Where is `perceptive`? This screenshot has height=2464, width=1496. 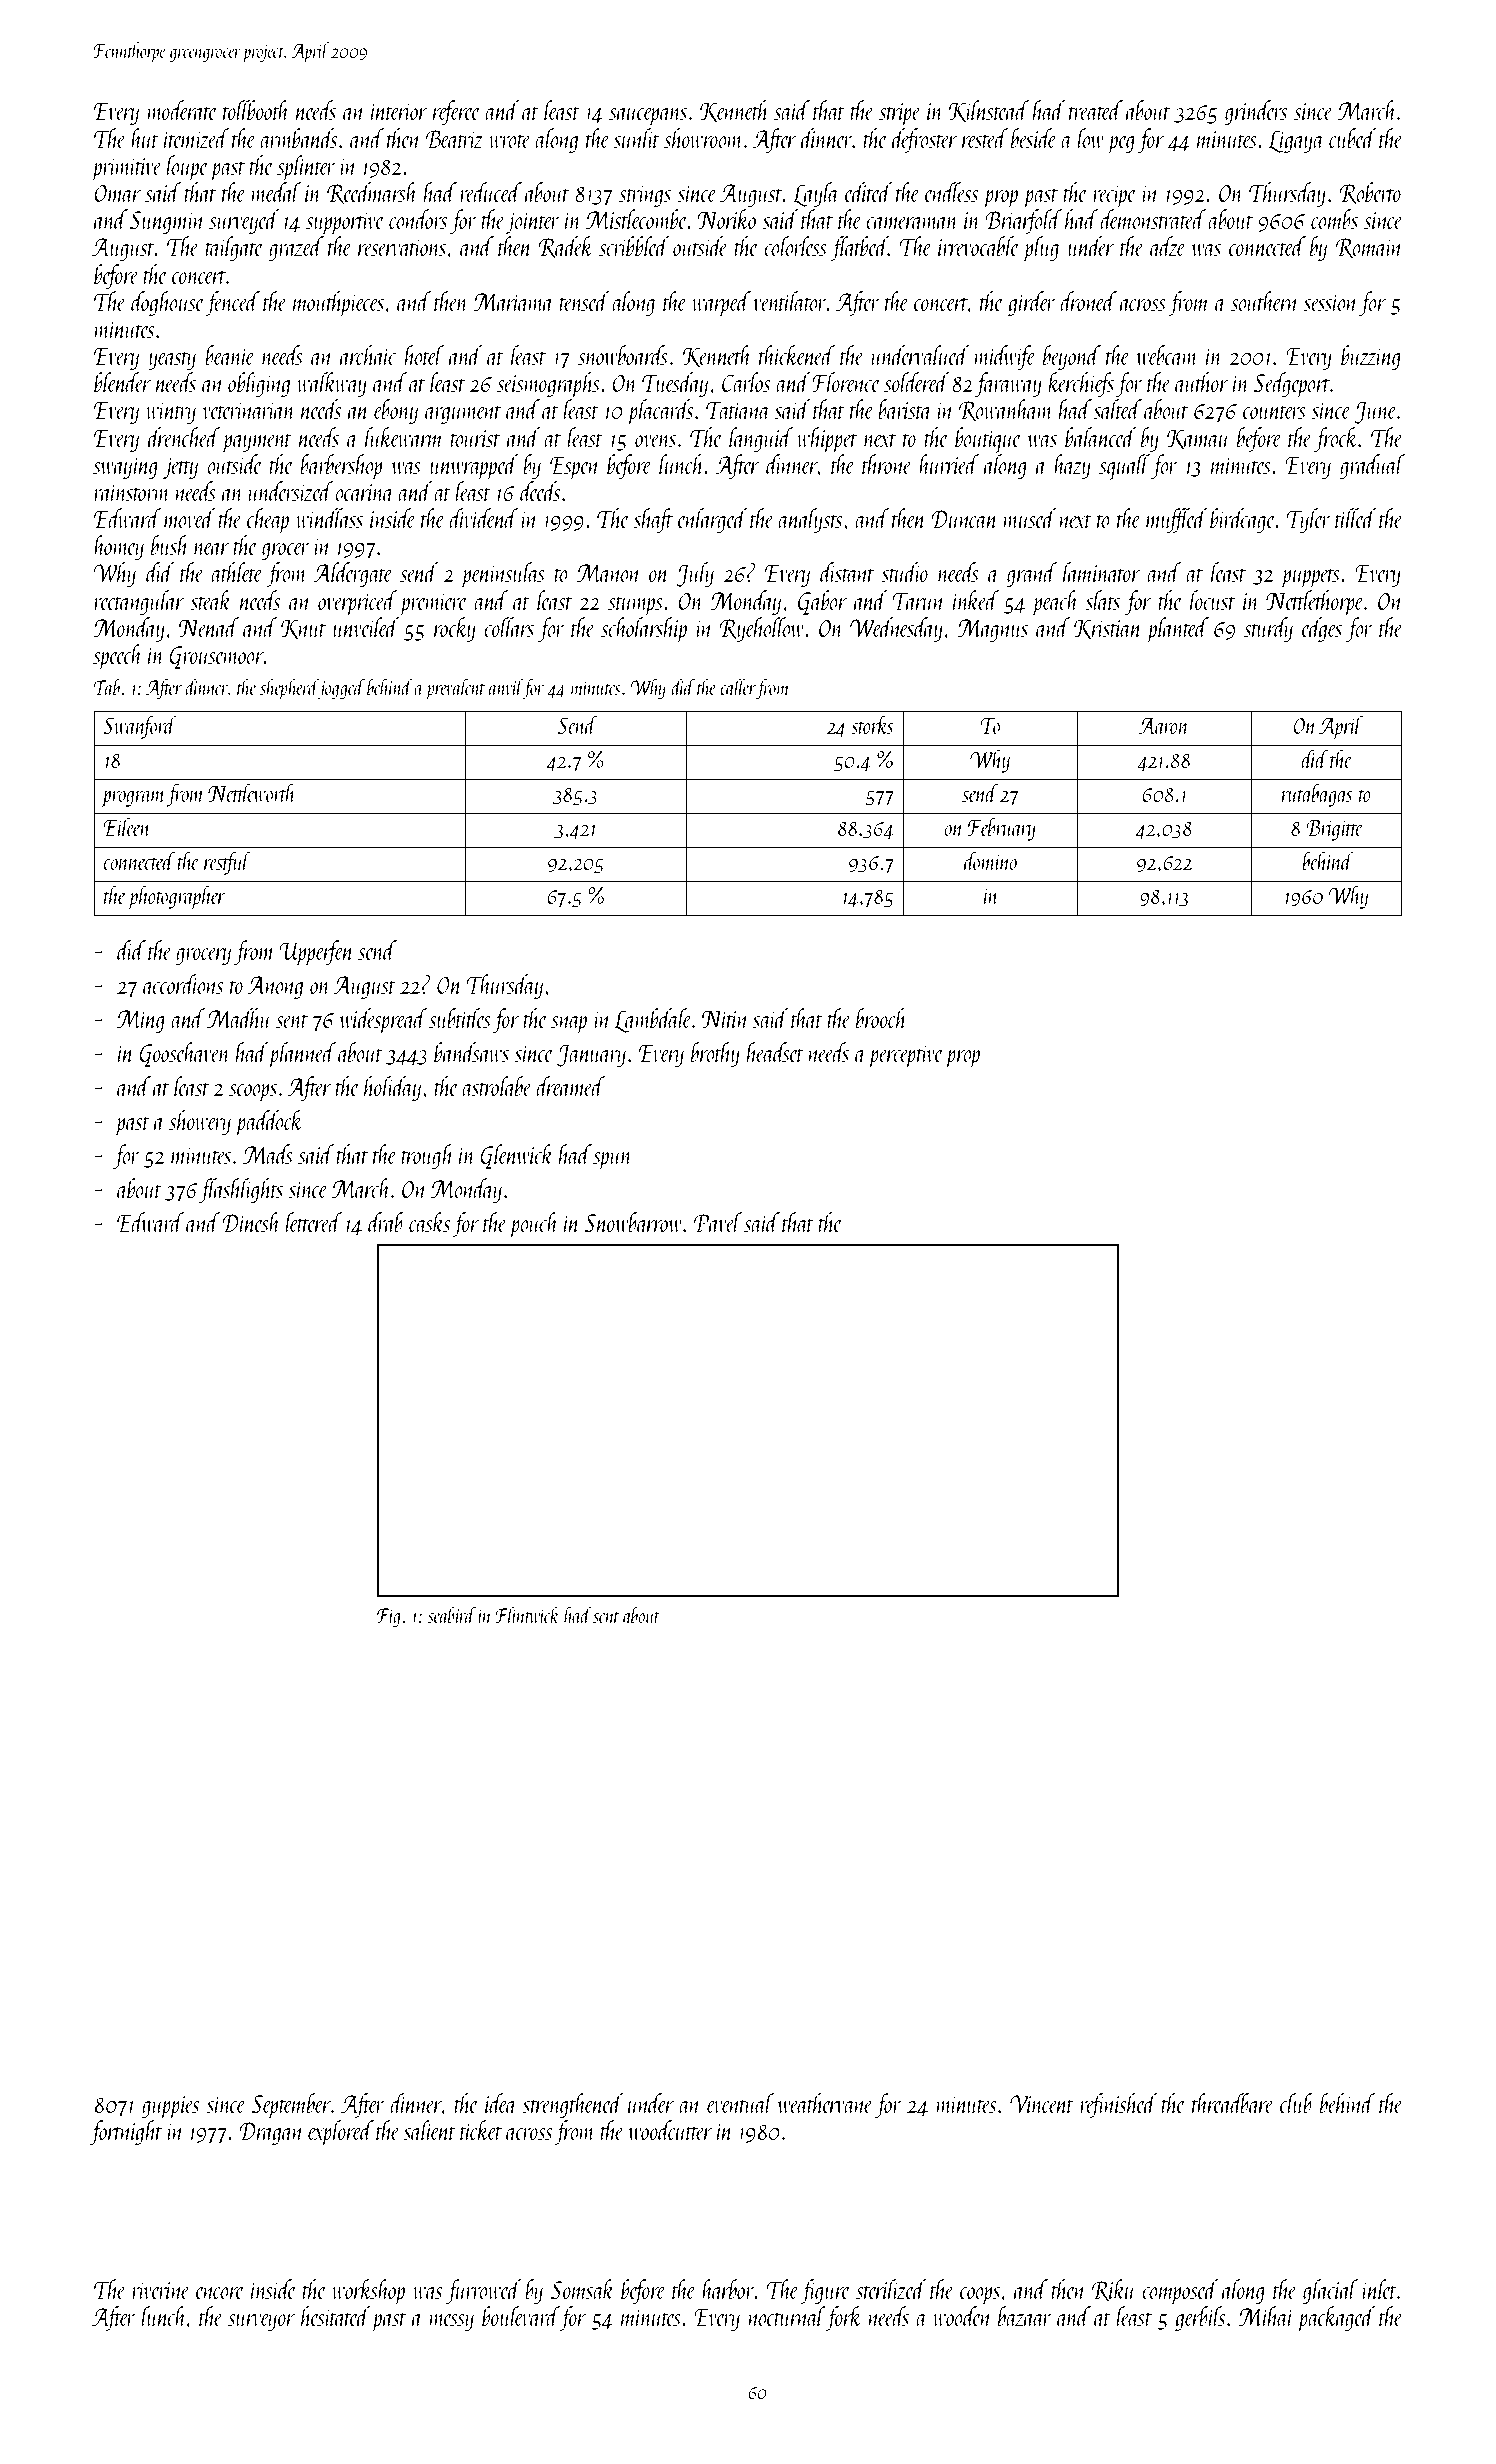
perceptive is located at coordinates (905, 1056).
